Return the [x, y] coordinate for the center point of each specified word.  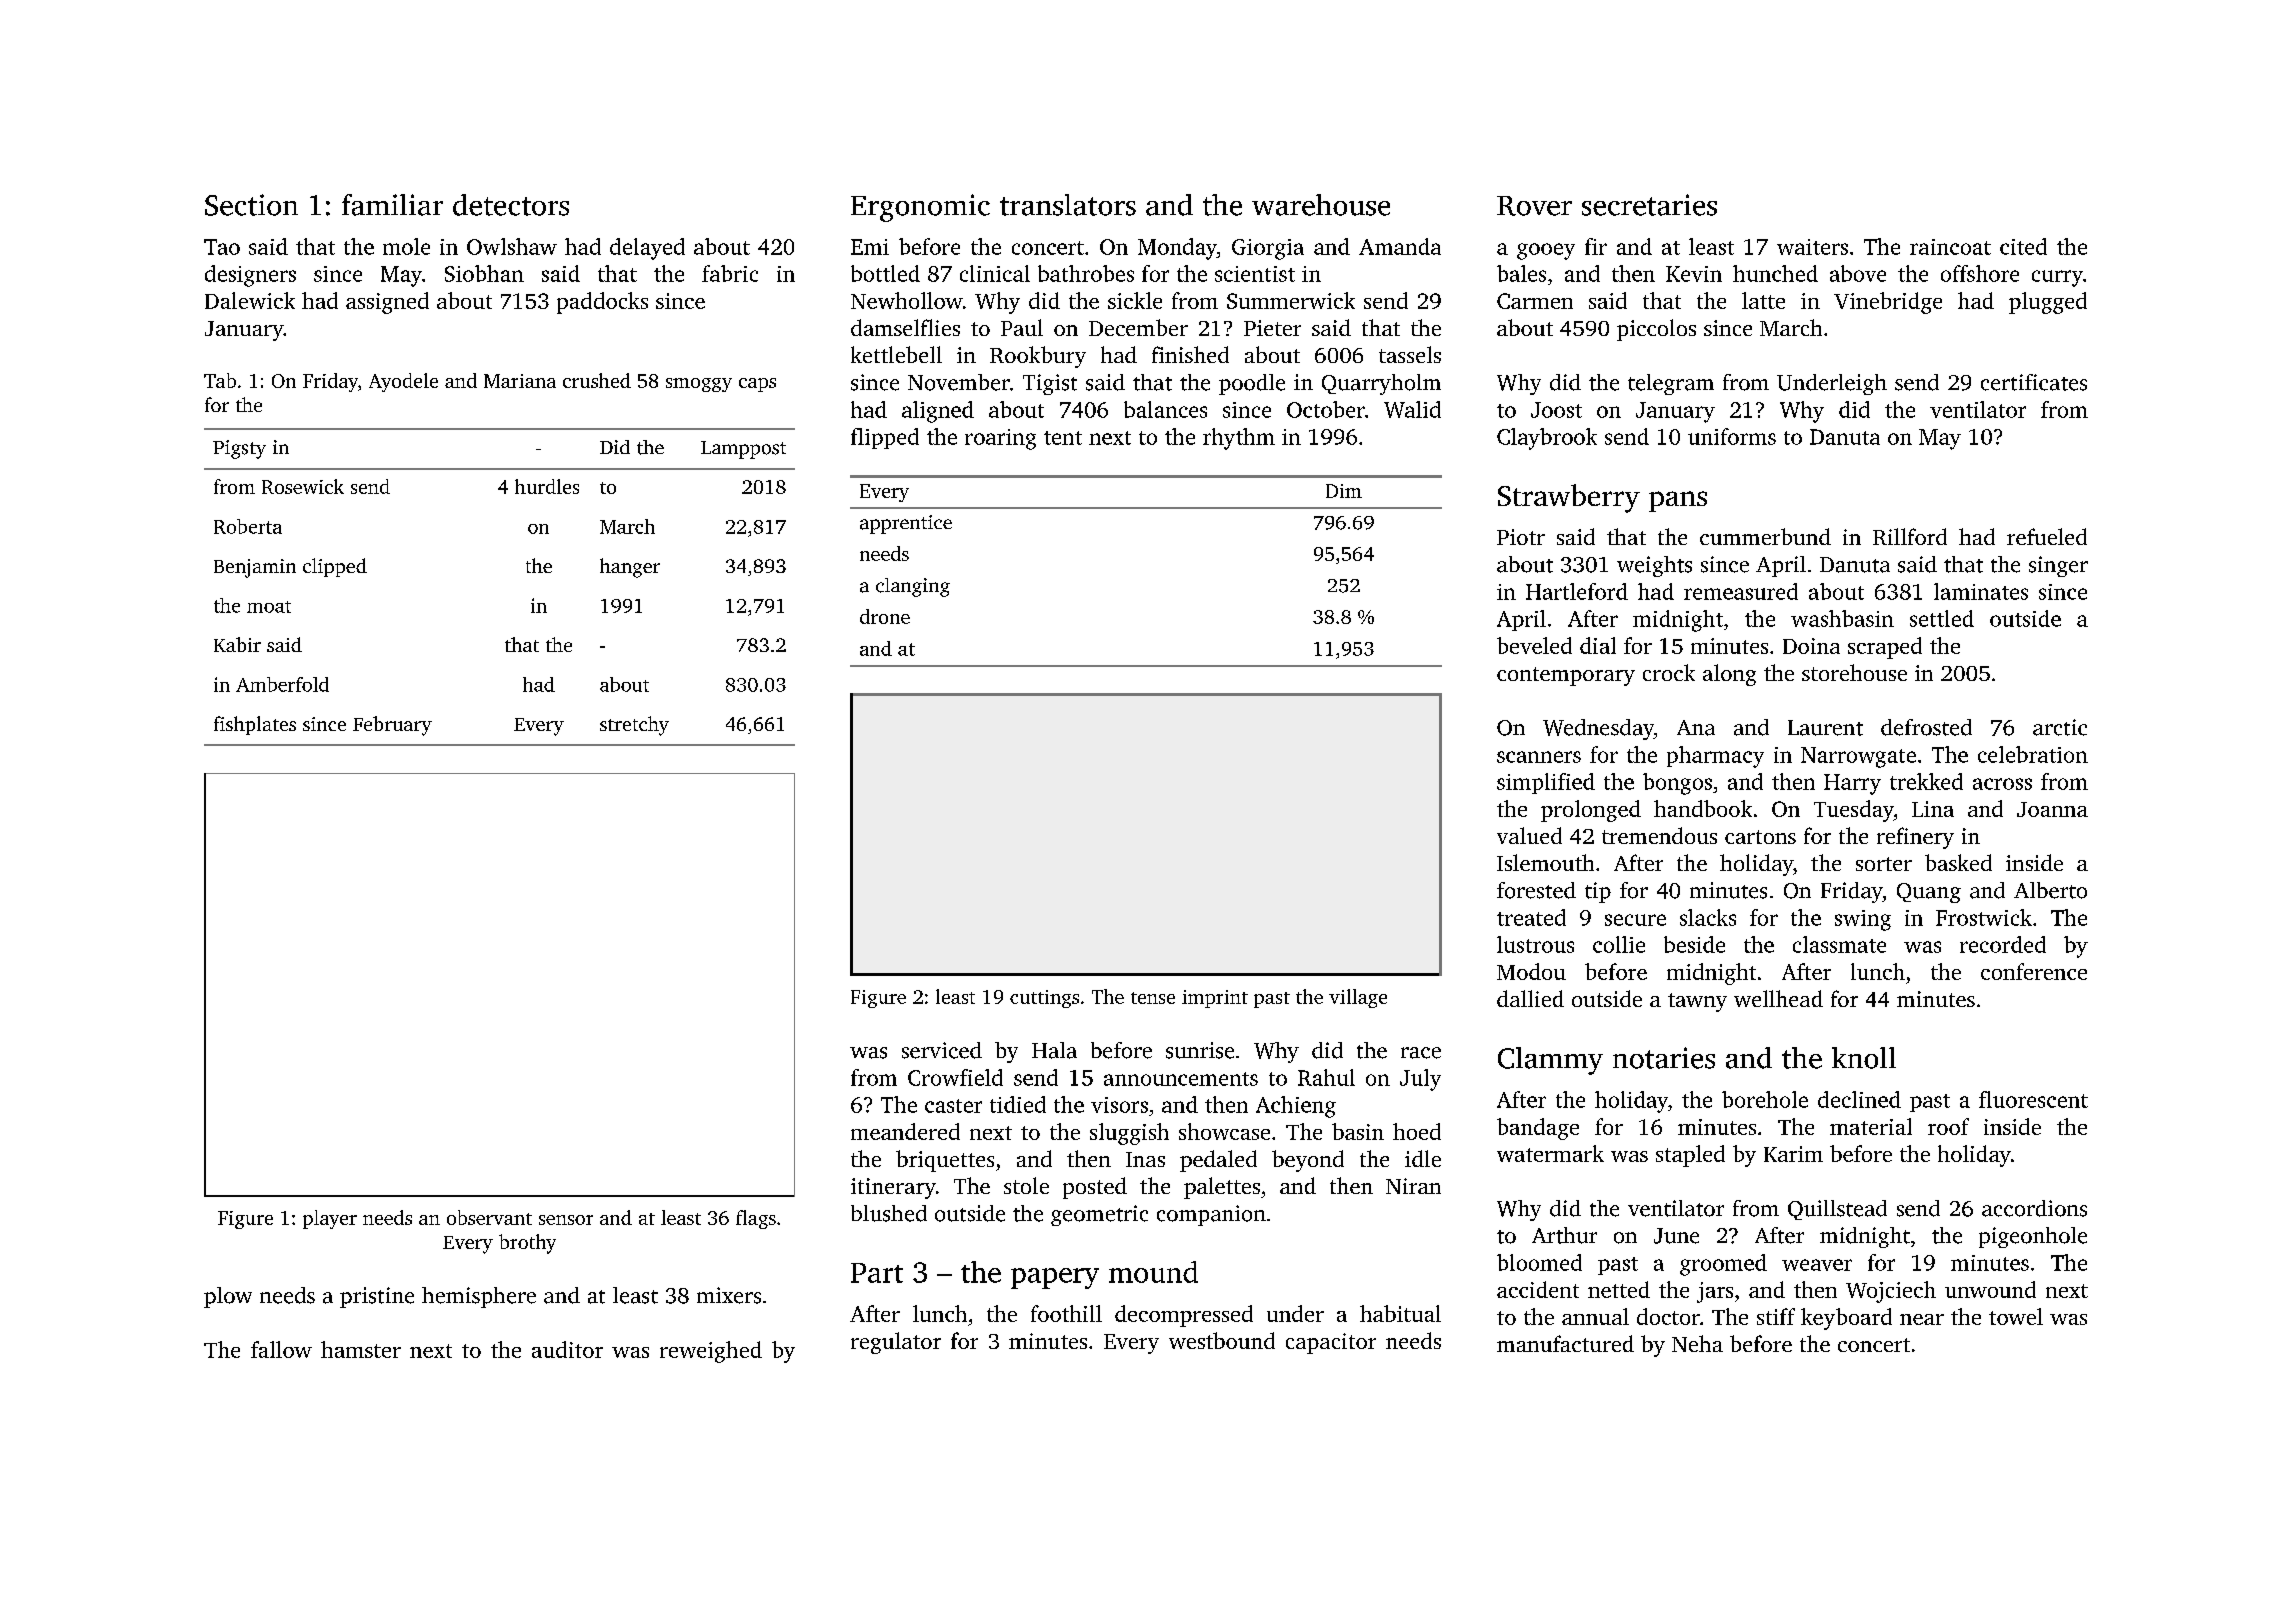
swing [1863, 920]
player [330, 1219]
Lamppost [743, 450]
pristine [377, 1297]
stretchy [634, 726]
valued [1529, 835]
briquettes [945, 1161]
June [1676, 1236]
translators [1068, 205]
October [1326, 409]
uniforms [1732, 436]
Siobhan [484, 273]
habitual [1400, 1313]
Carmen [1535, 301]
